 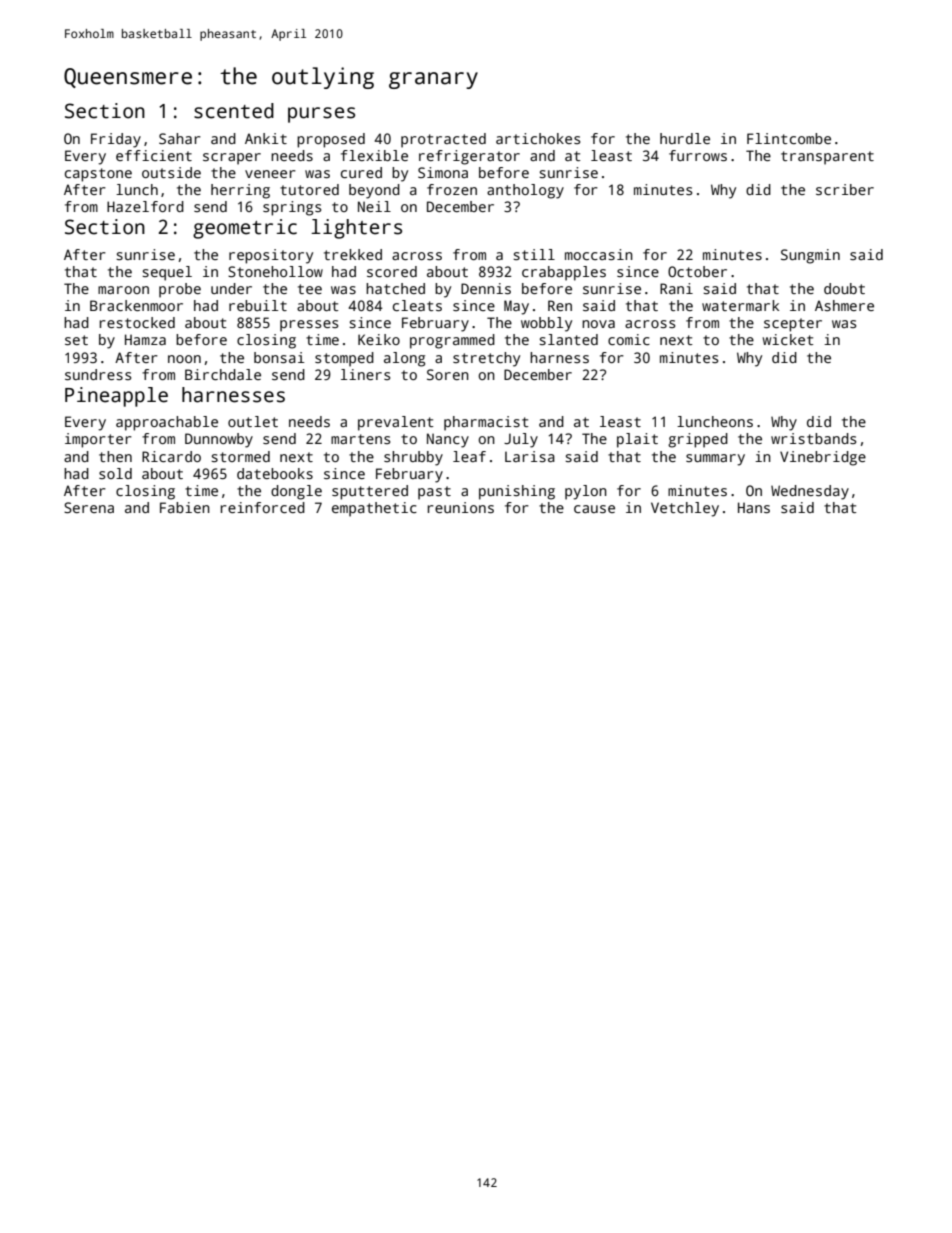 What do you see at coordinates (309, 326) in the screenshot?
I see `presses` at bounding box center [309, 326].
